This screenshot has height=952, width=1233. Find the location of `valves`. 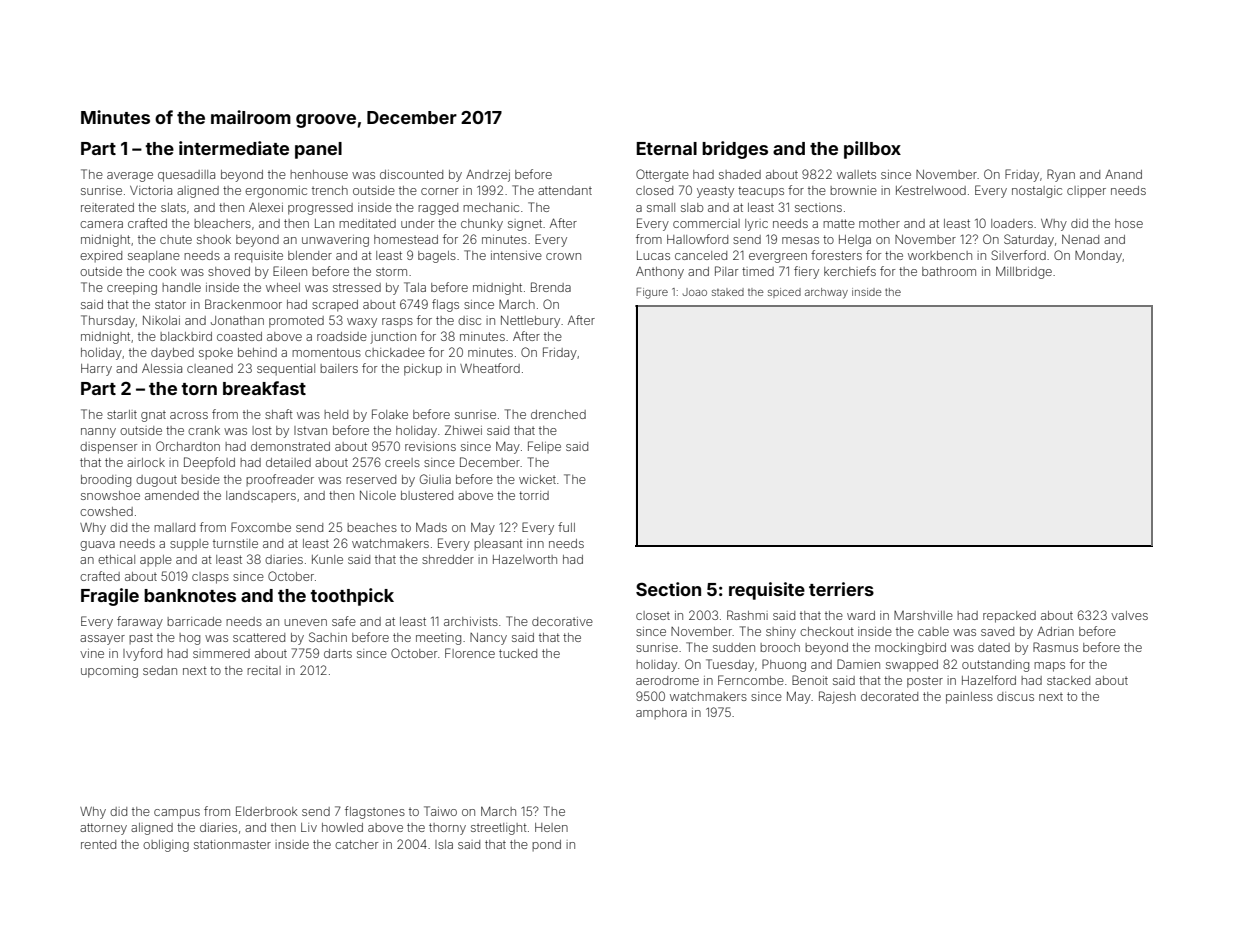

valves is located at coordinates (1129, 615).
